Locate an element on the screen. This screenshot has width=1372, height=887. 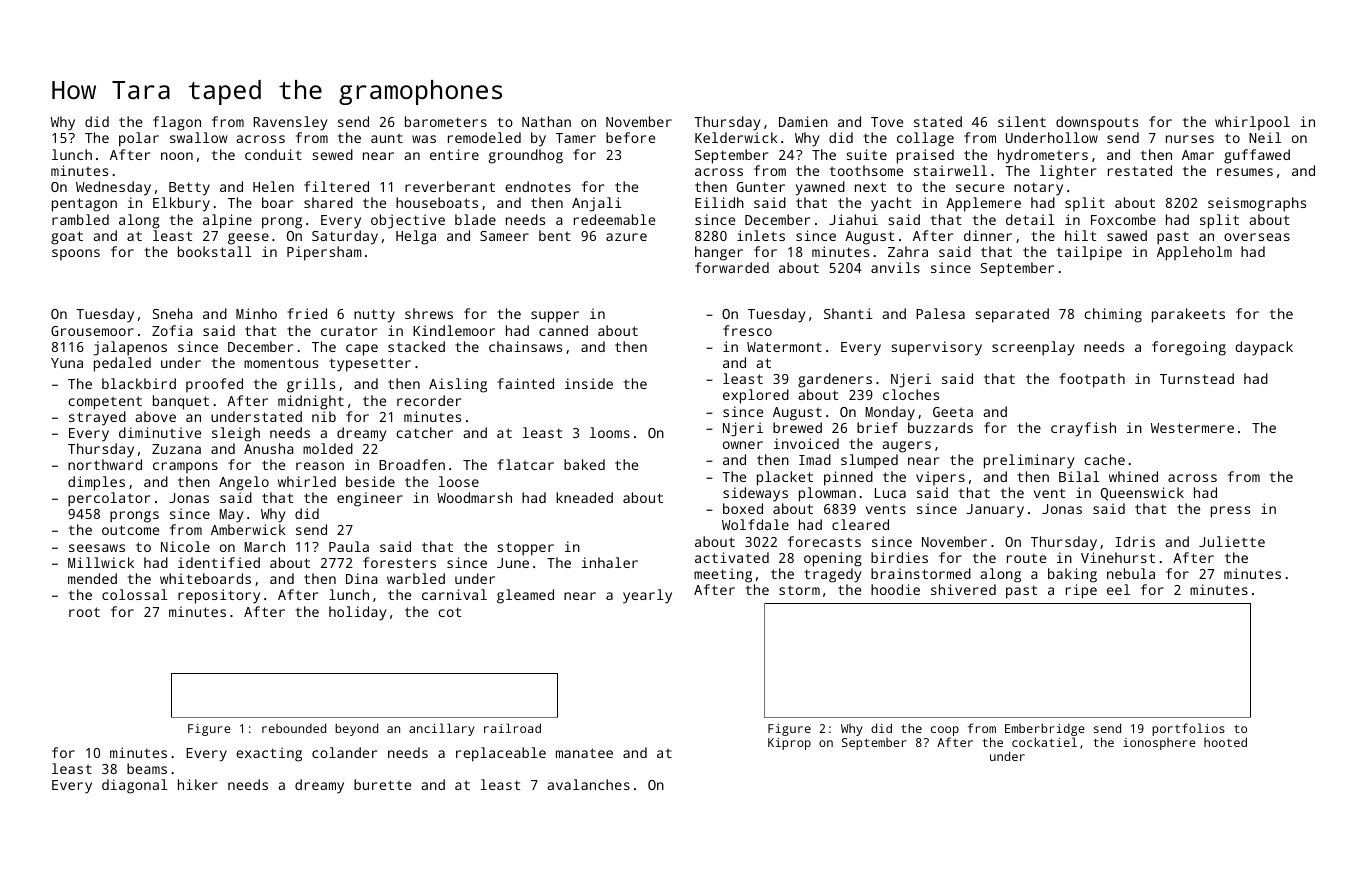
daypack is located at coordinates (1264, 348).
